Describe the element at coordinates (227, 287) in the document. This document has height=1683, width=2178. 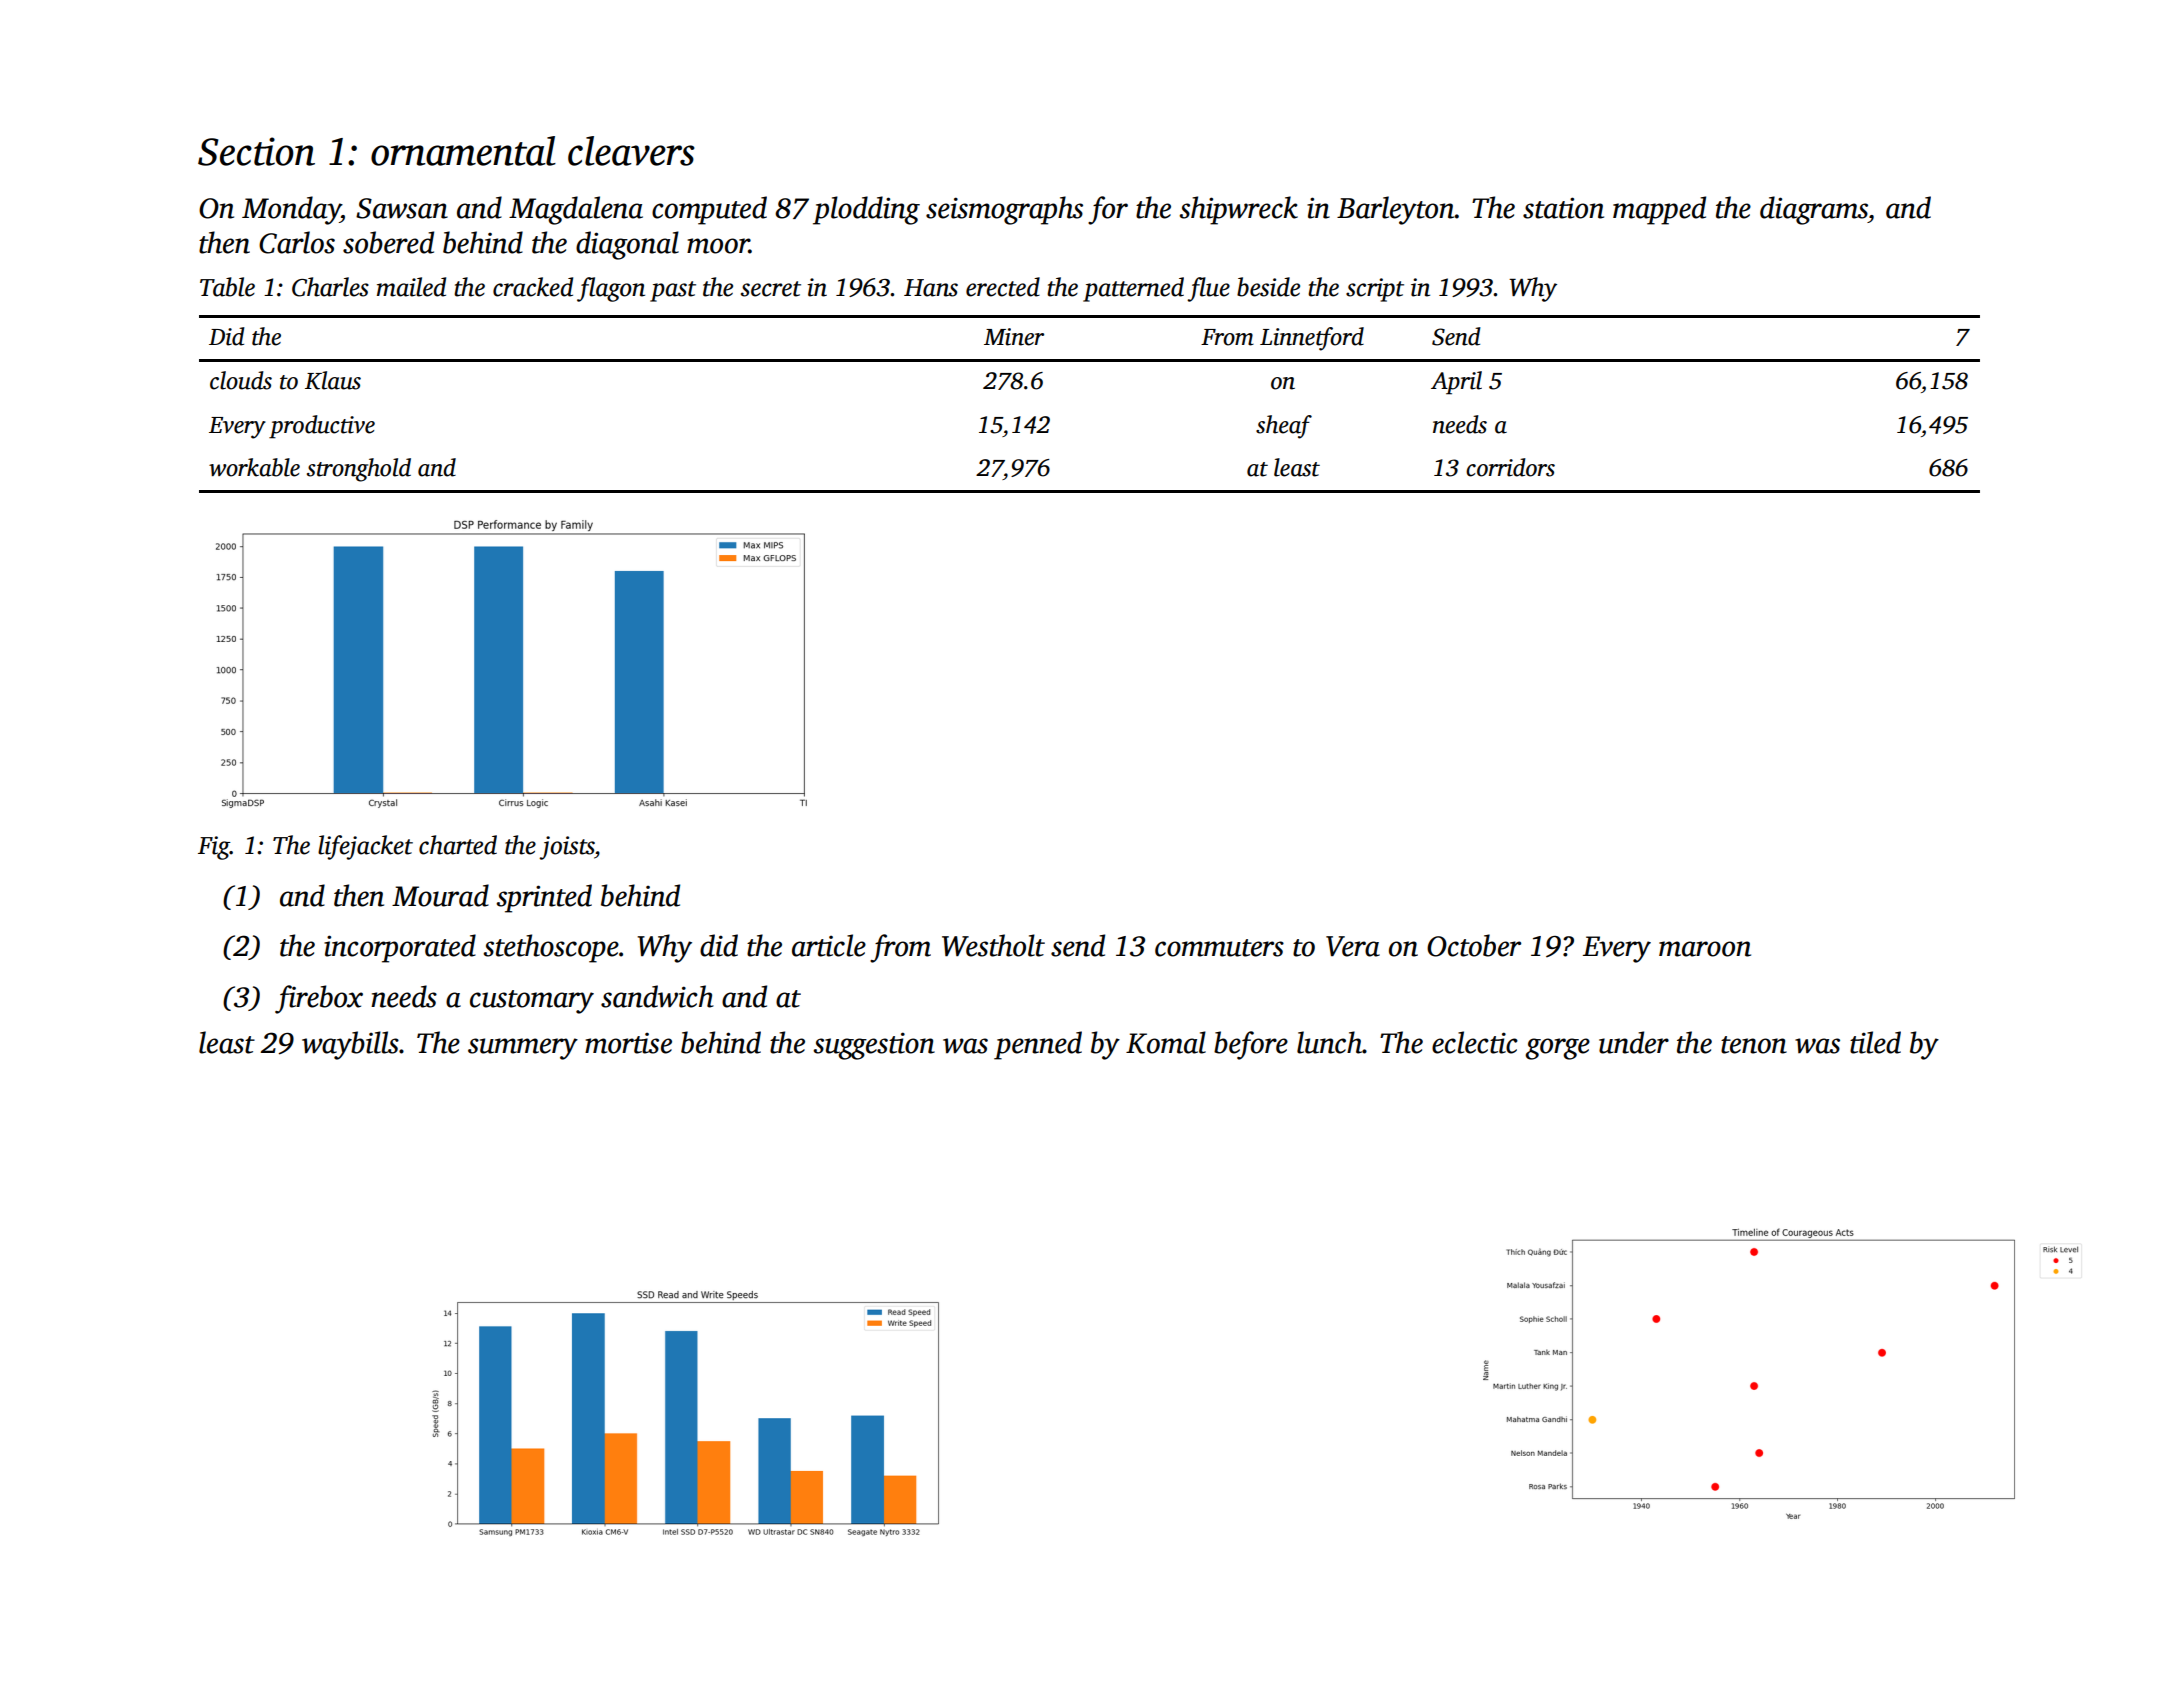
I see `Table` at that location.
